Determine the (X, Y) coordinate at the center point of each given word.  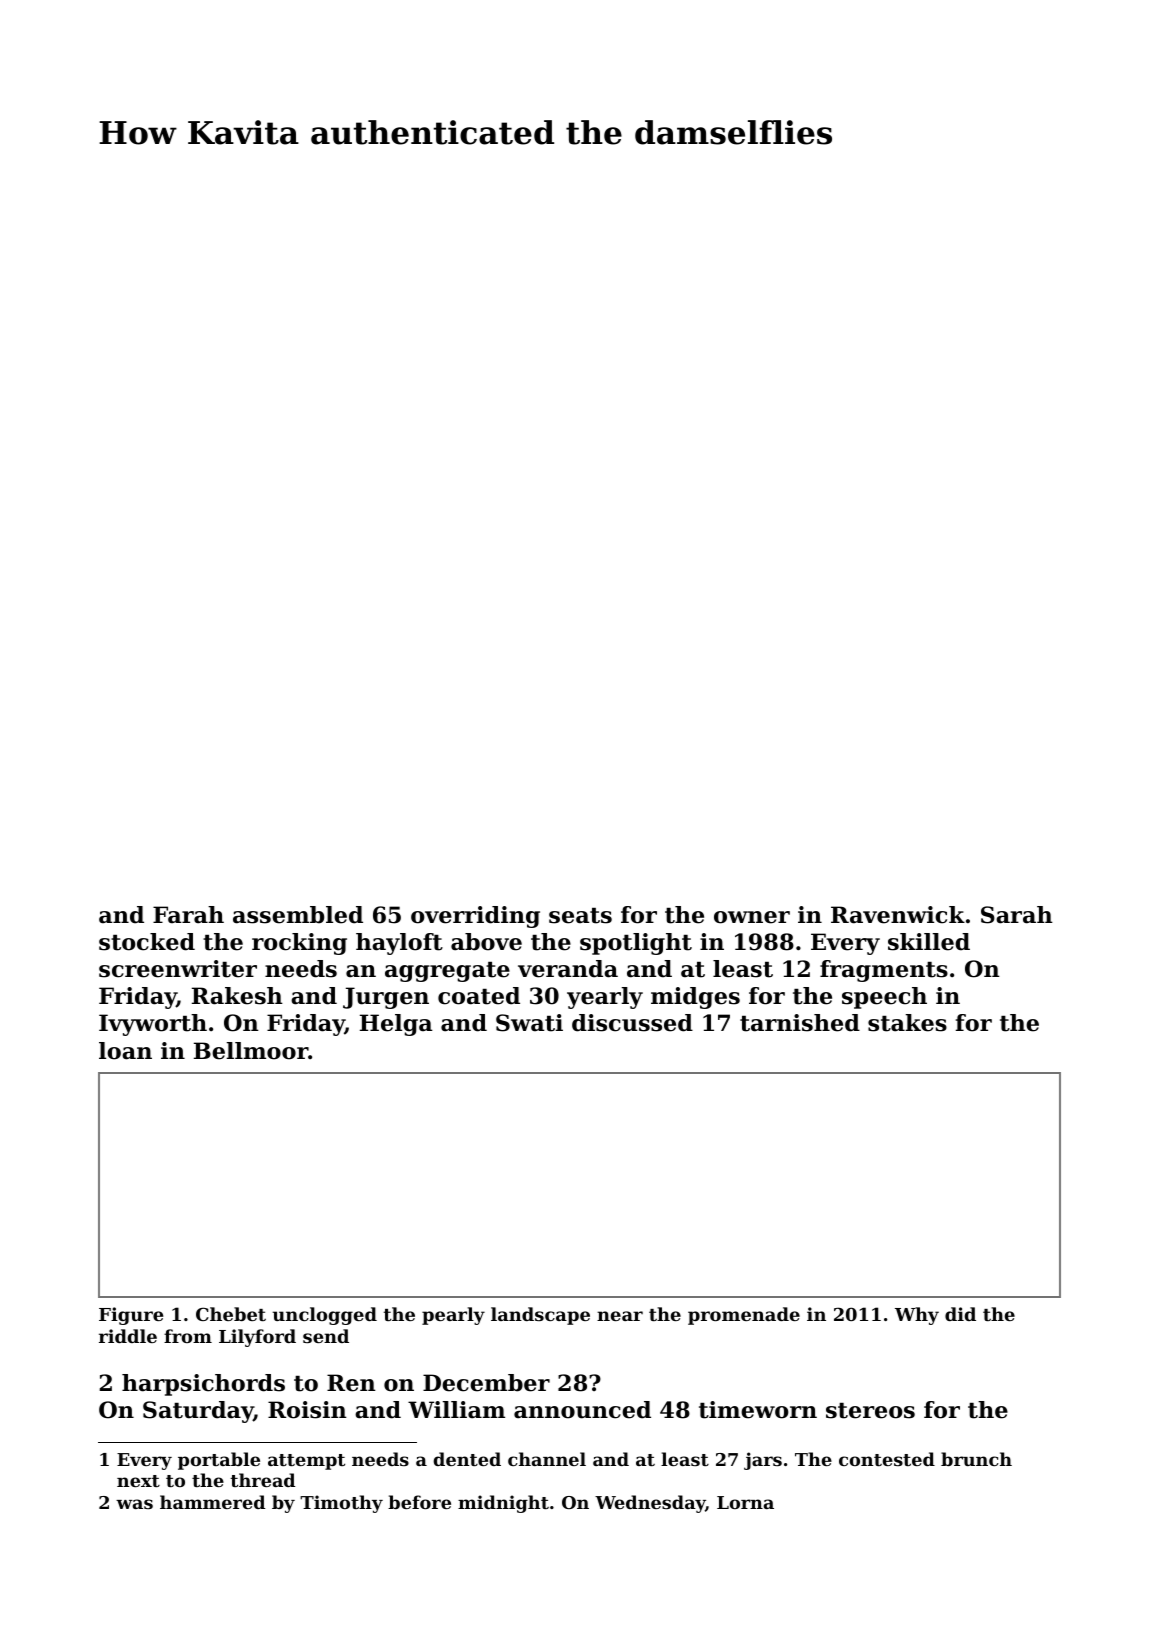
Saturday (198, 1412)
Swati (529, 1023)
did (960, 1314)
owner (752, 917)
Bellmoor (251, 1051)
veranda (568, 969)
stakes (907, 1023)
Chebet (231, 1314)
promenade (744, 1316)
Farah (188, 915)
